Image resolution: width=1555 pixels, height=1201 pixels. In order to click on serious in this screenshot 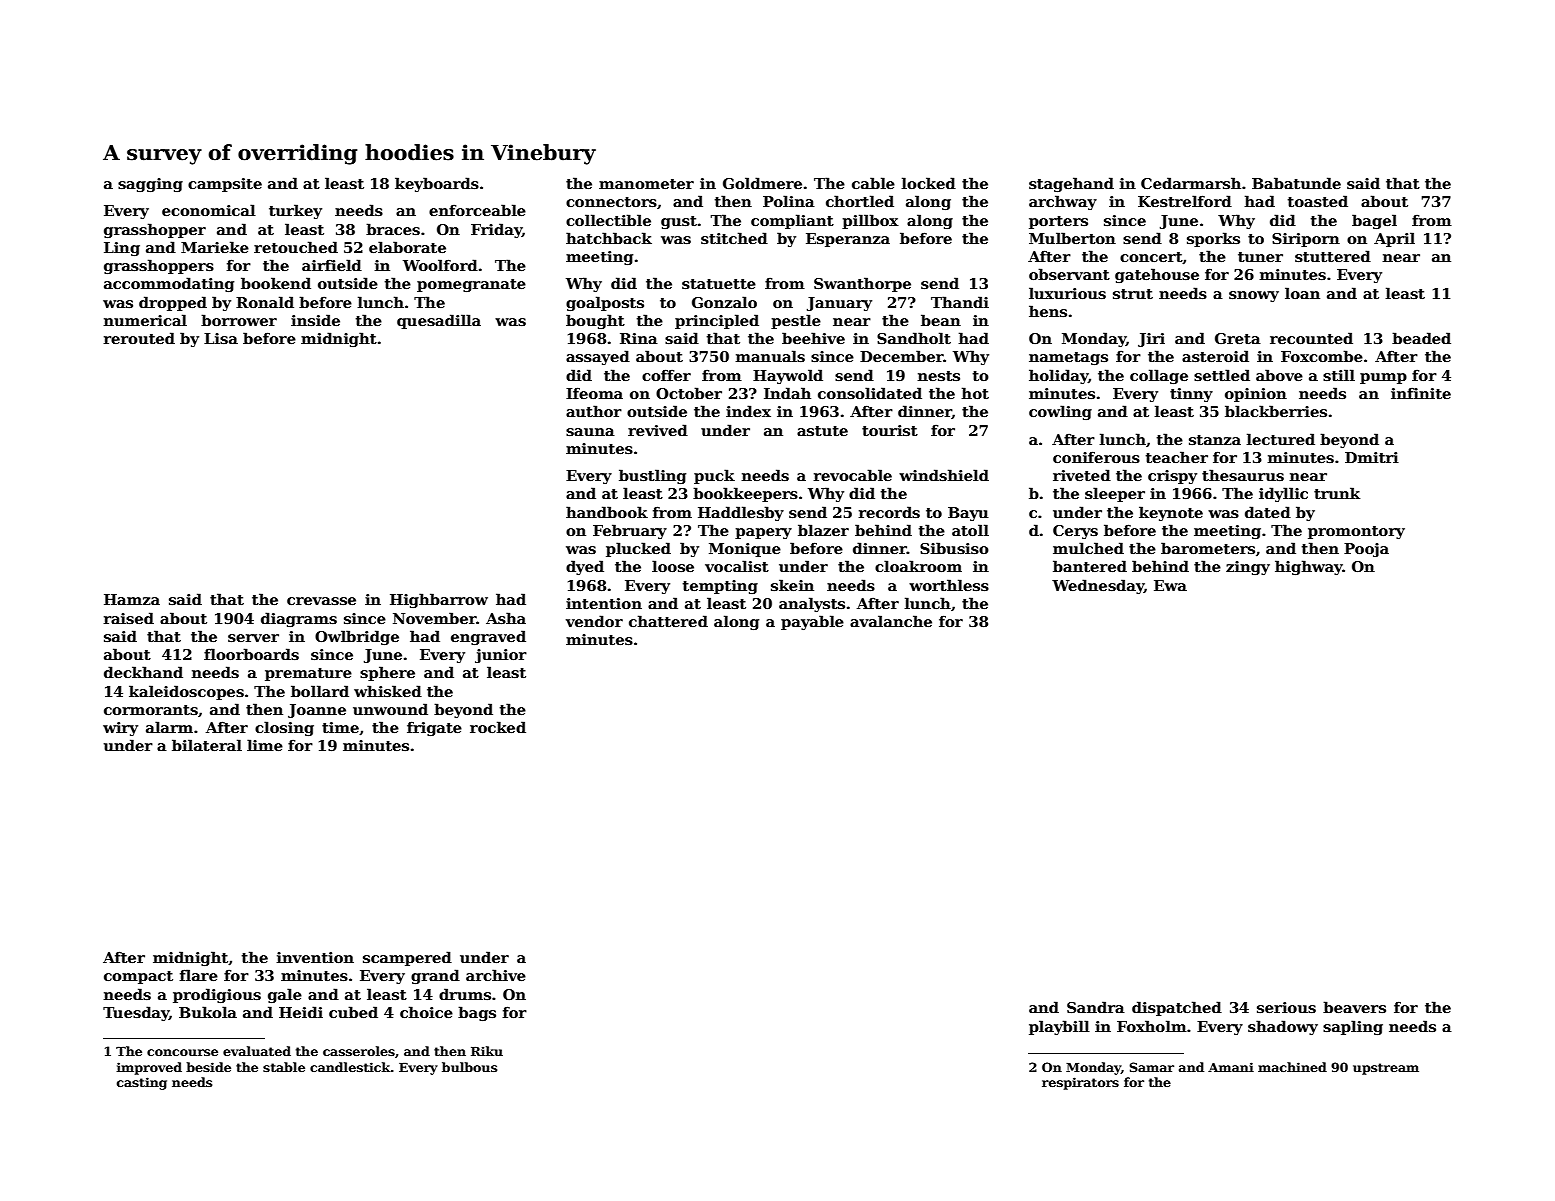, I will do `click(1286, 1007)`.
